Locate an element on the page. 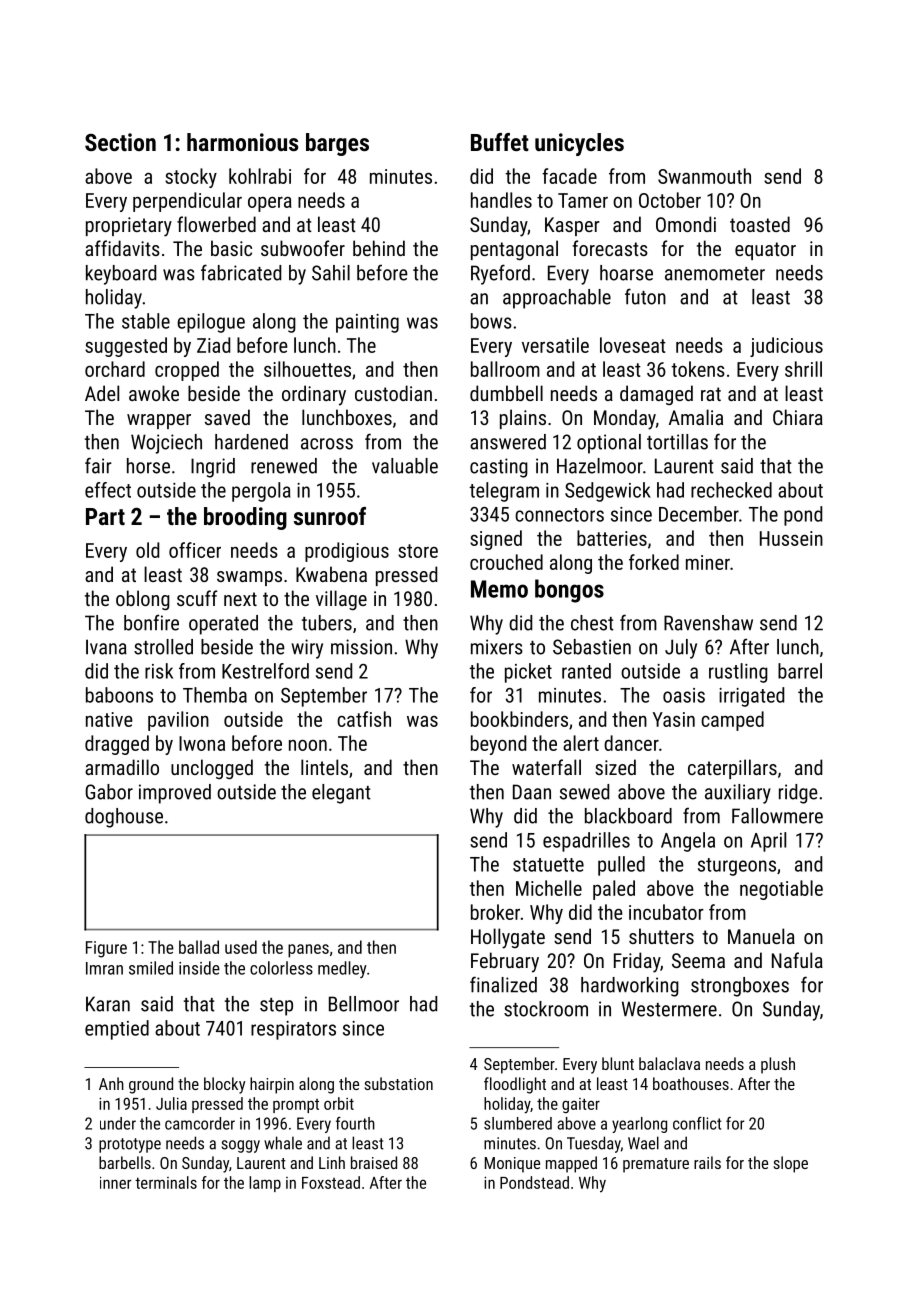  Ravenshaw is located at coordinates (708, 623).
